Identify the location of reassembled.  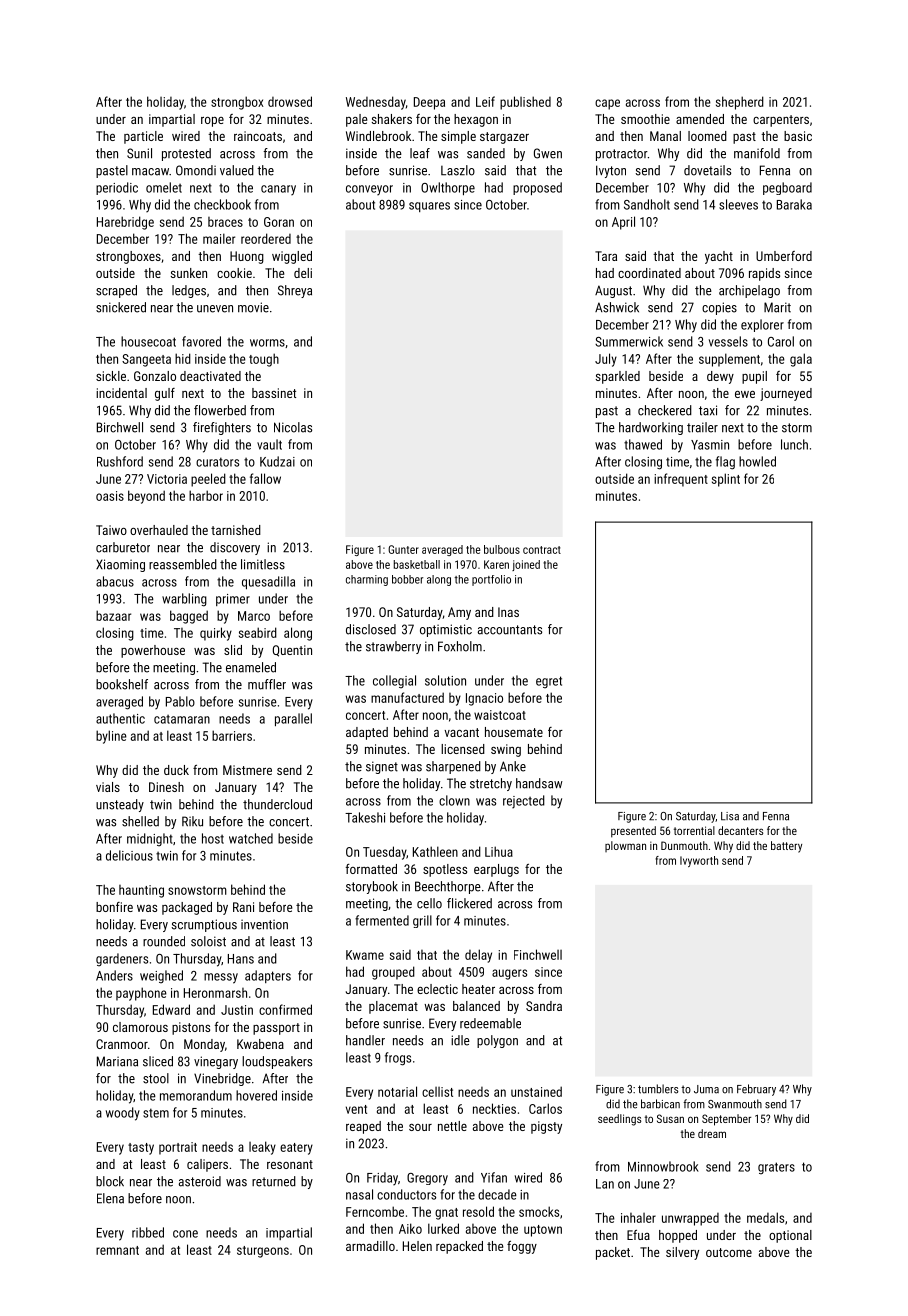
(183, 564).
